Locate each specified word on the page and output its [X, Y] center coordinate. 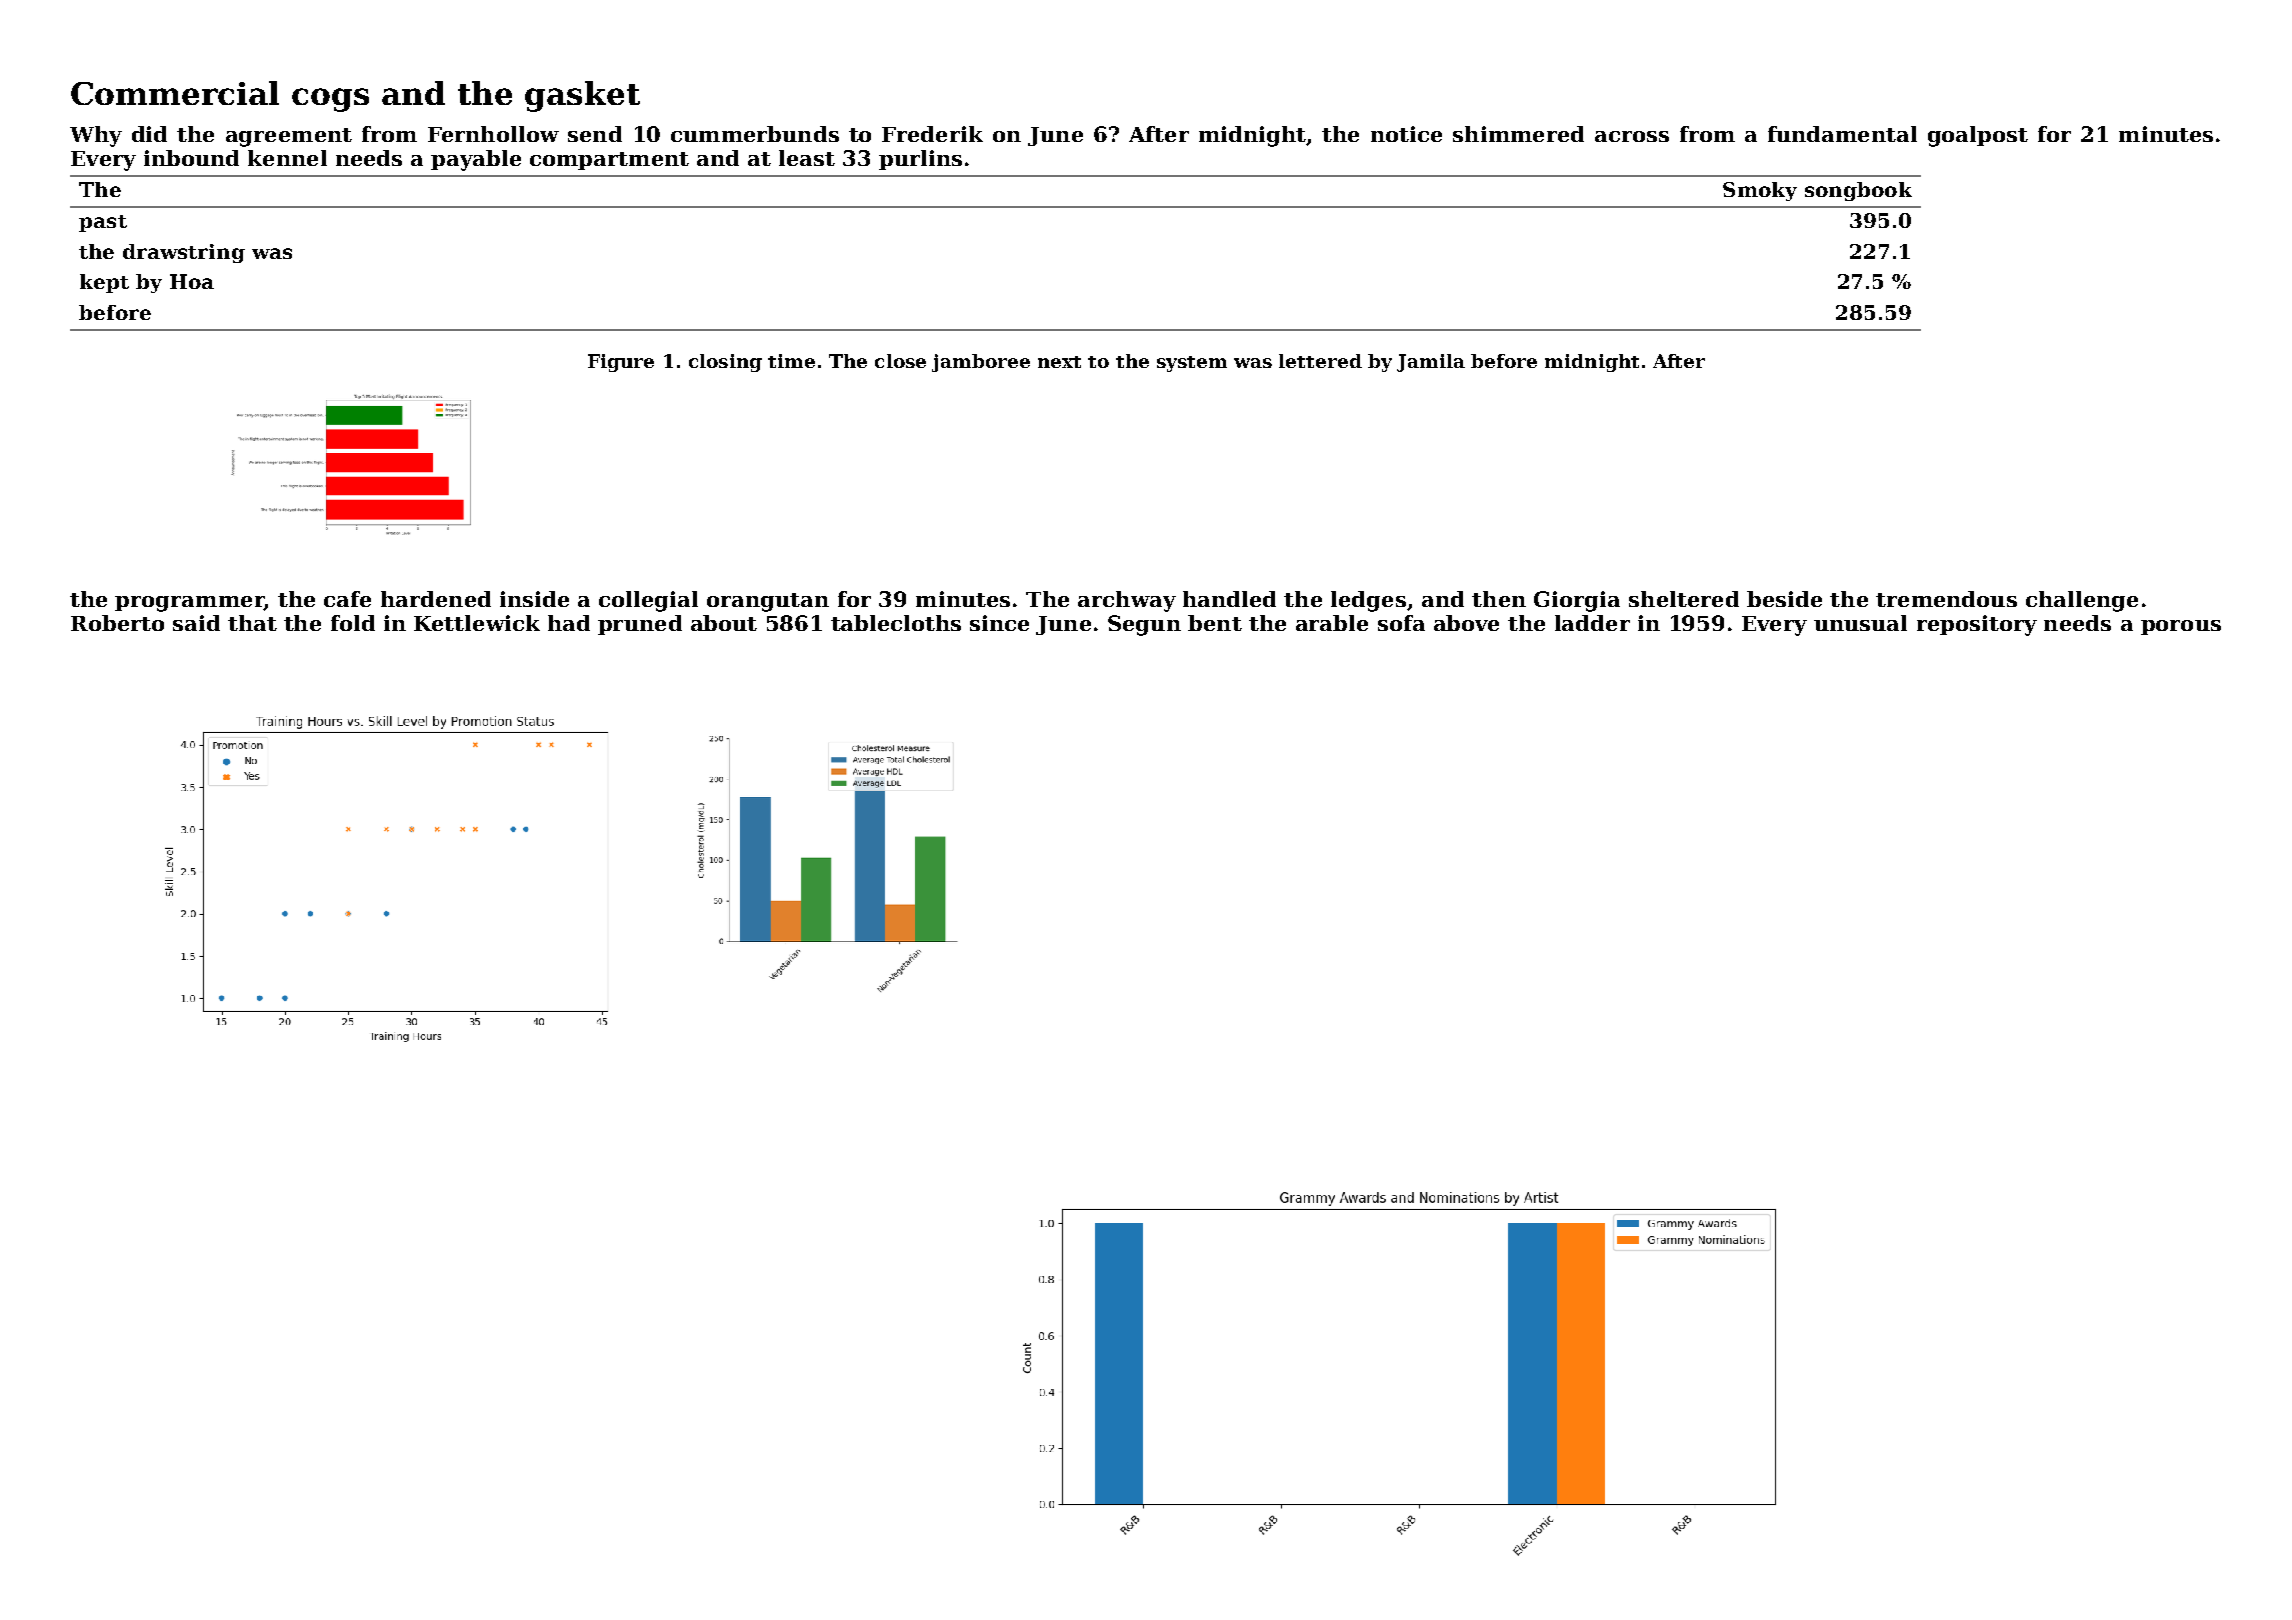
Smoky [1760, 191]
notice [1406, 134]
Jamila [1431, 363]
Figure [621, 363]
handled [1229, 599]
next [1059, 362]
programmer [189, 604]
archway [1127, 601]
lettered [1320, 361]
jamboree [981, 363]
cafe [347, 599]
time [791, 361]
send [595, 134]
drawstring [184, 253]
